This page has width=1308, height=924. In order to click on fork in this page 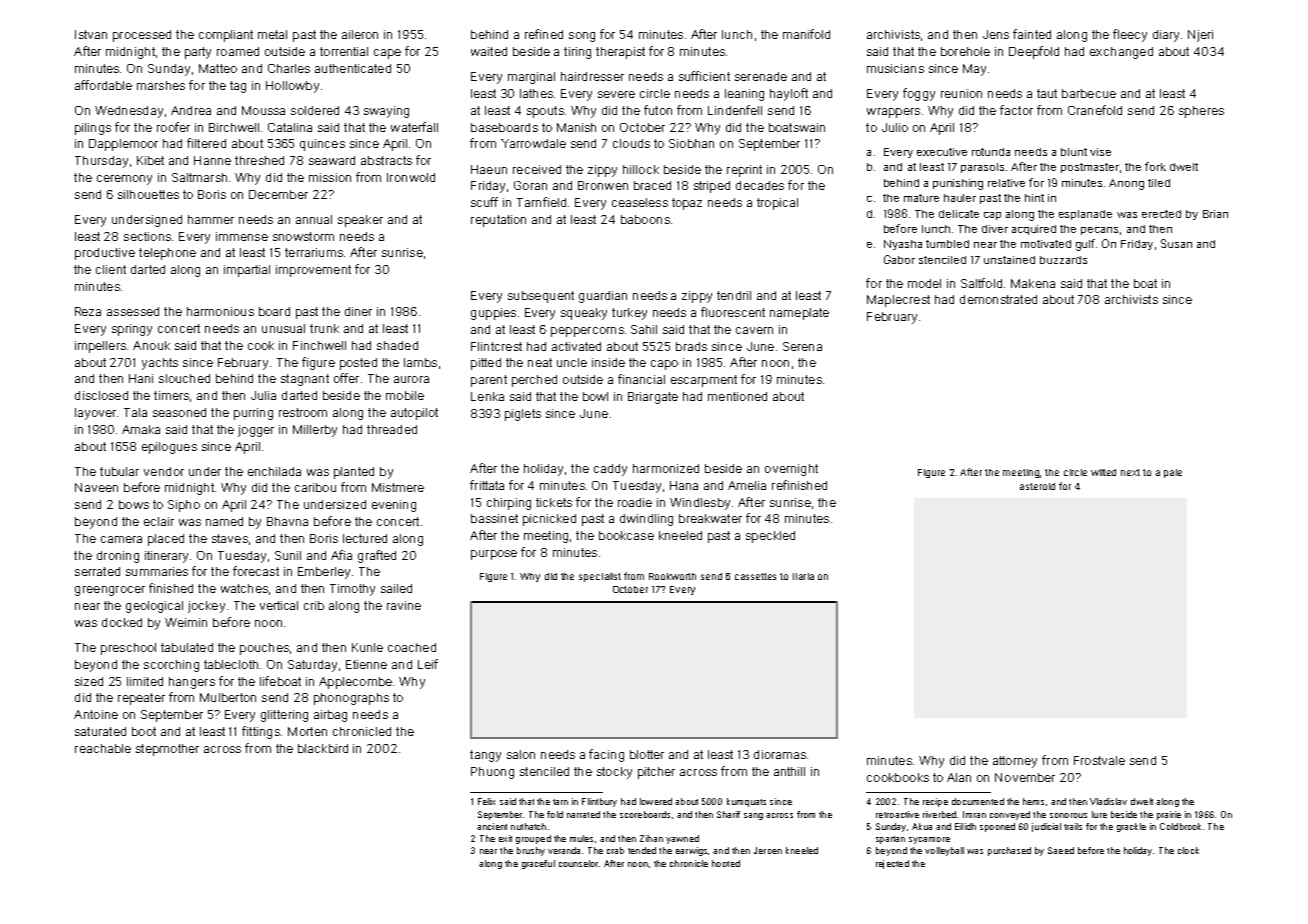, I will do `click(1155, 166)`.
